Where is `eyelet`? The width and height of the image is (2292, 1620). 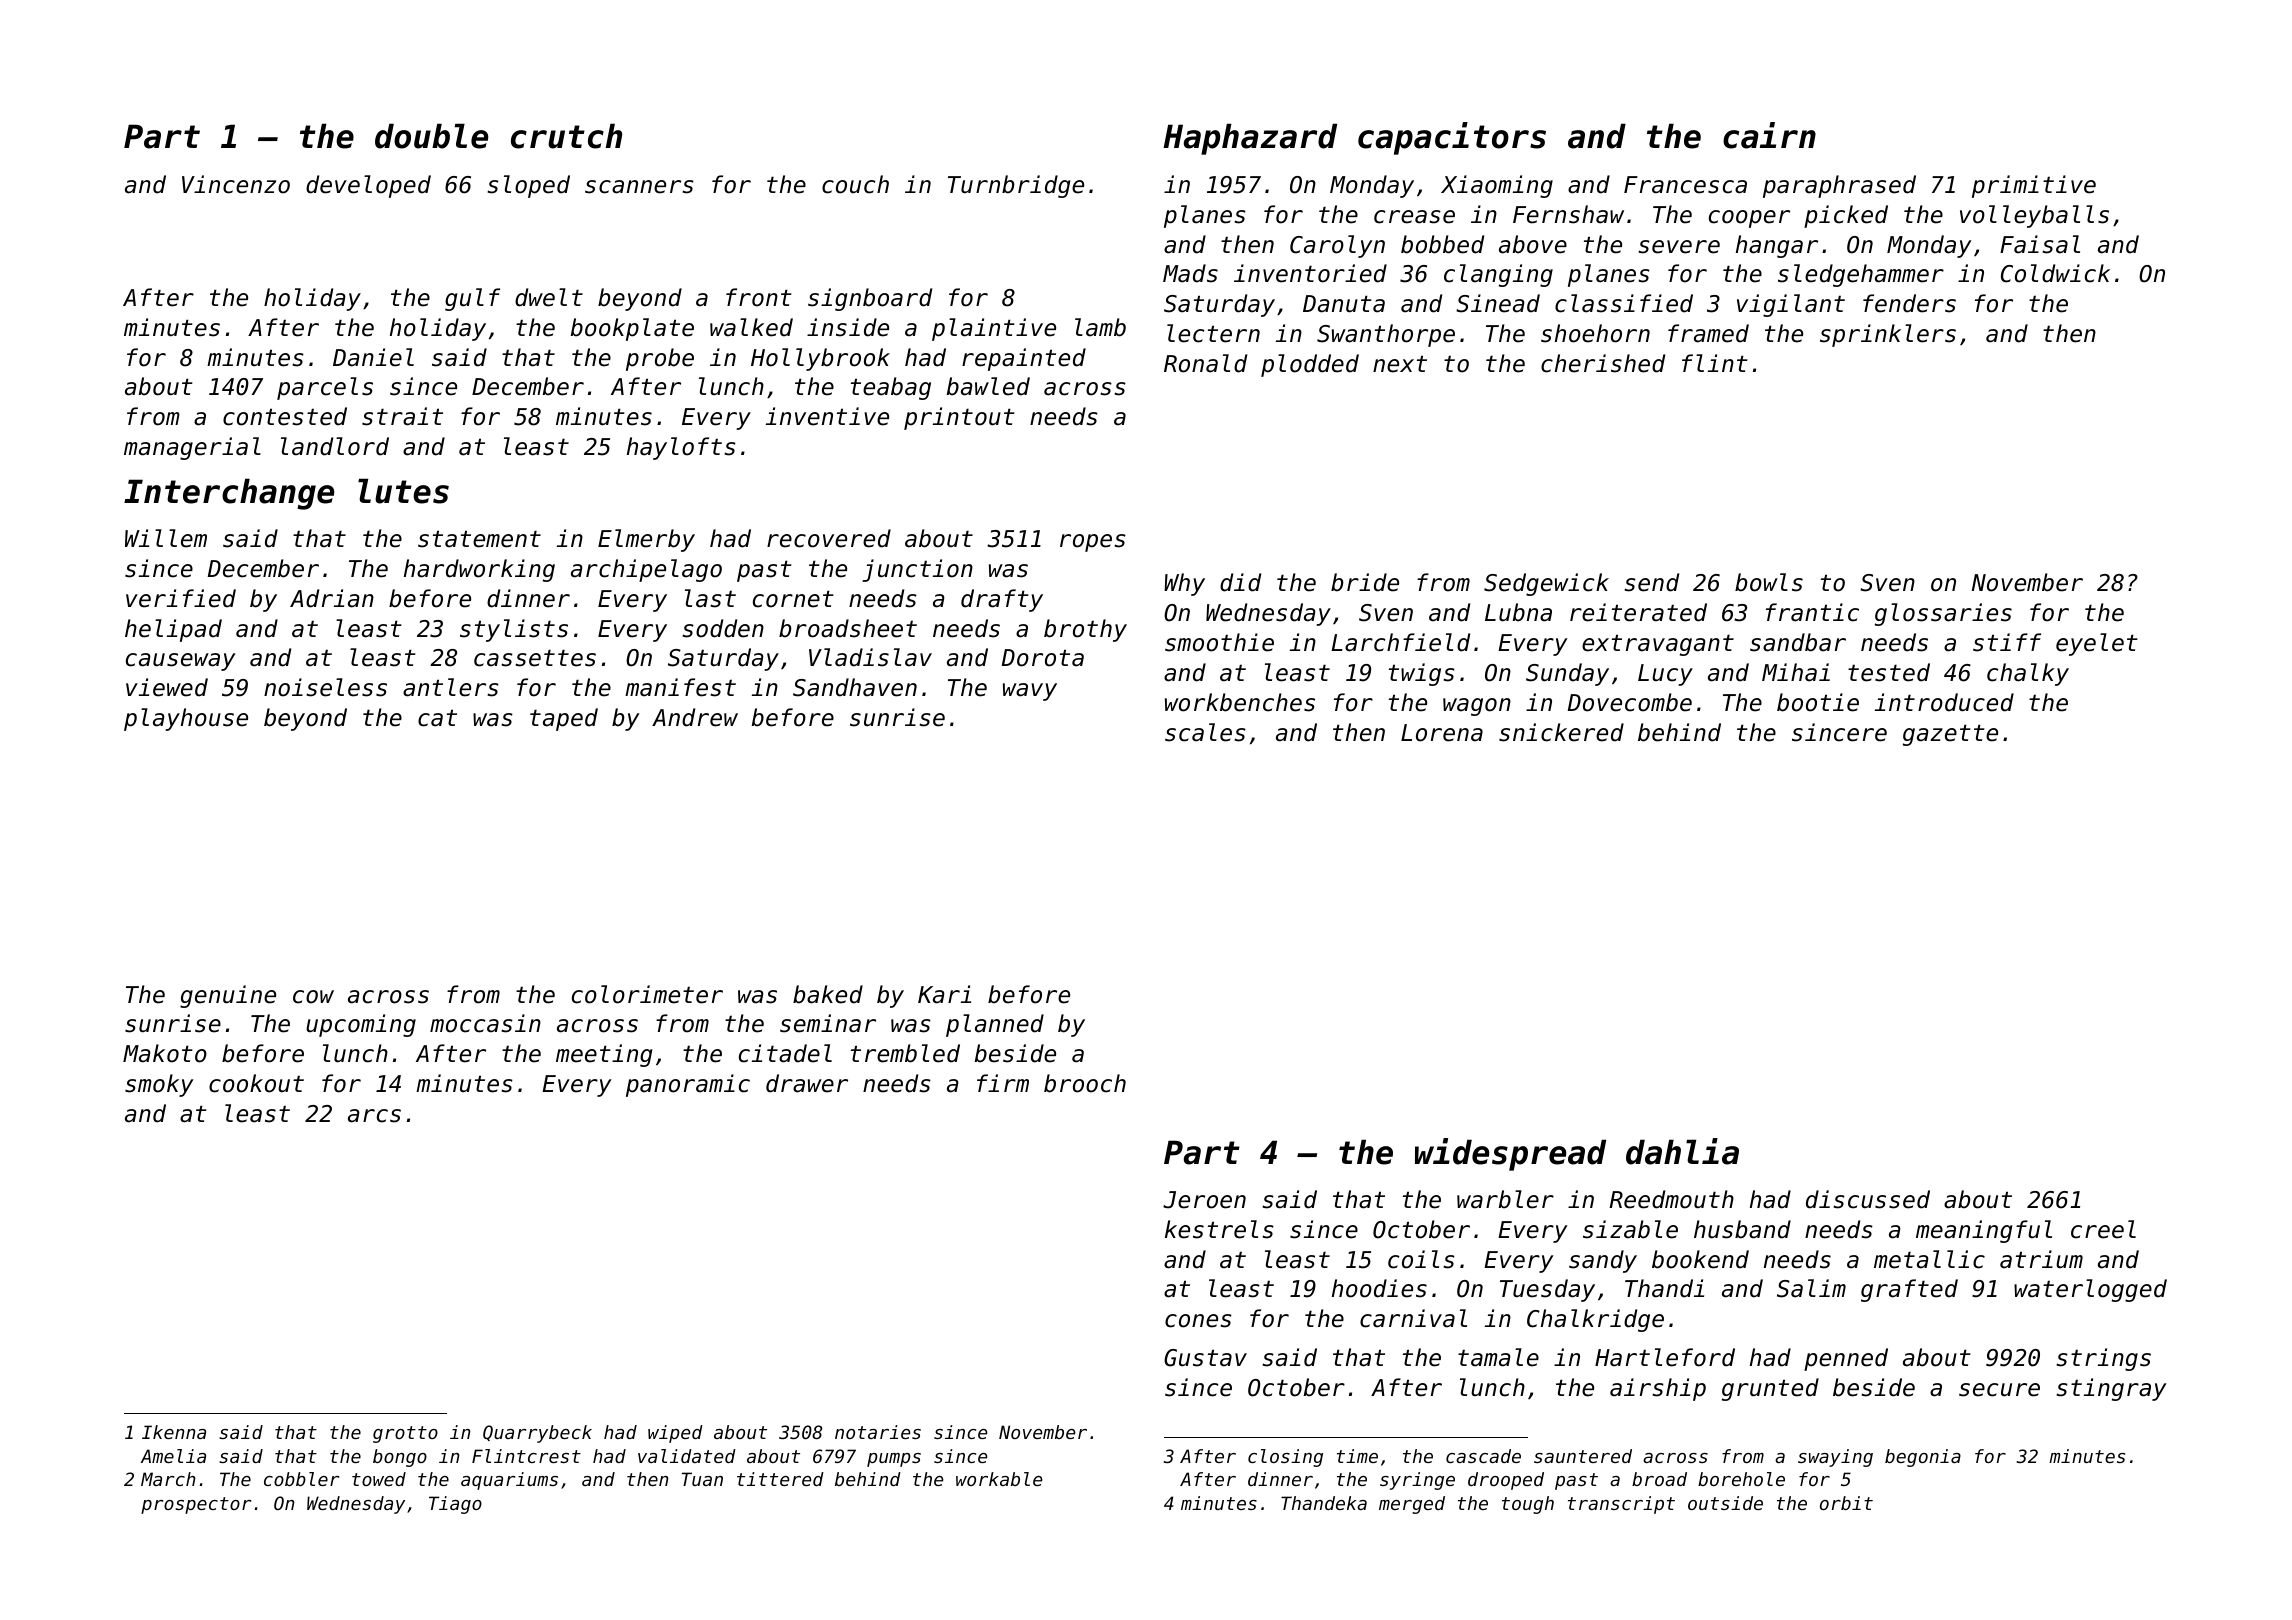 eyelet is located at coordinates (2097, 644).
